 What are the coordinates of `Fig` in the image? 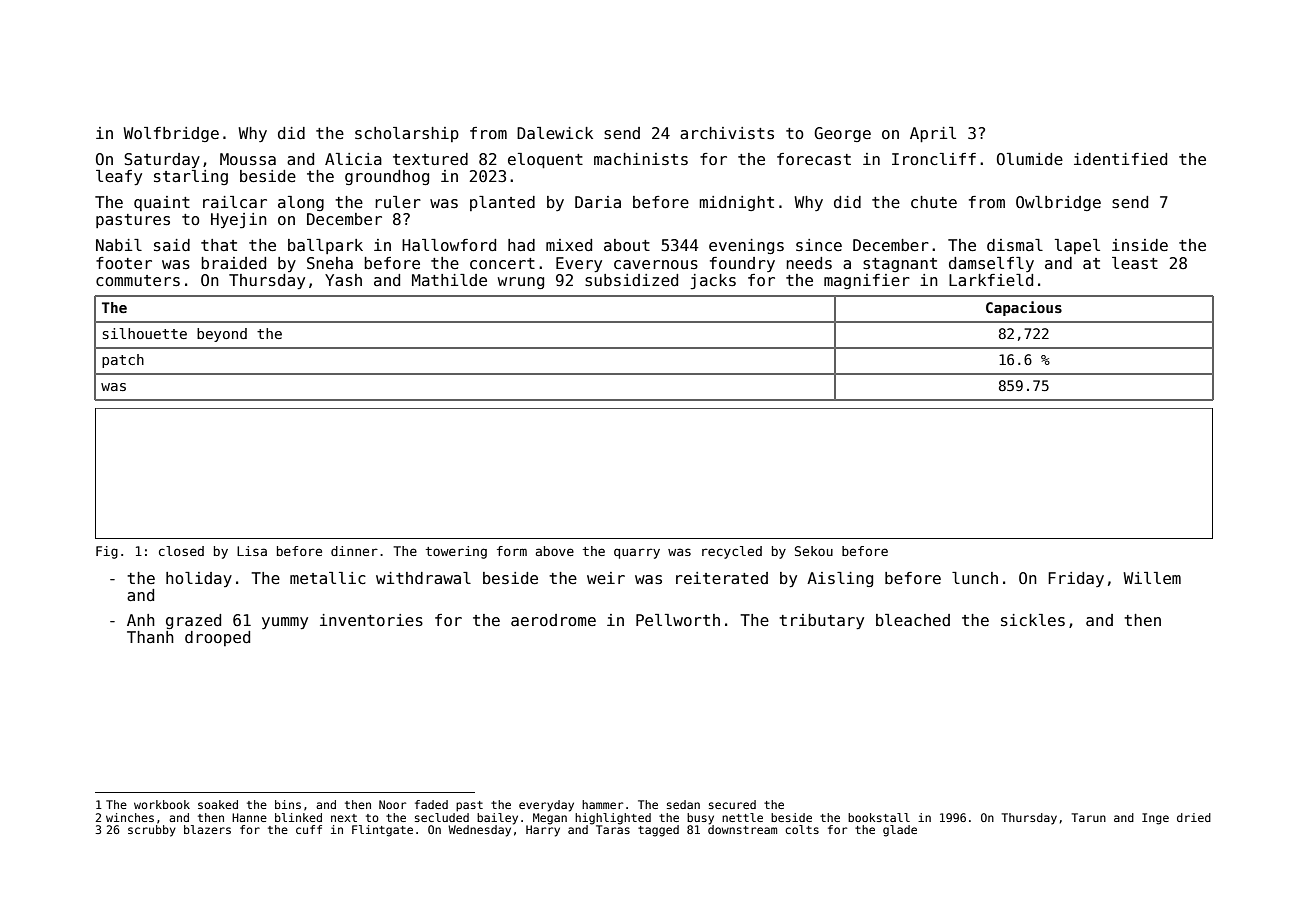 It's located at (107, 552).
